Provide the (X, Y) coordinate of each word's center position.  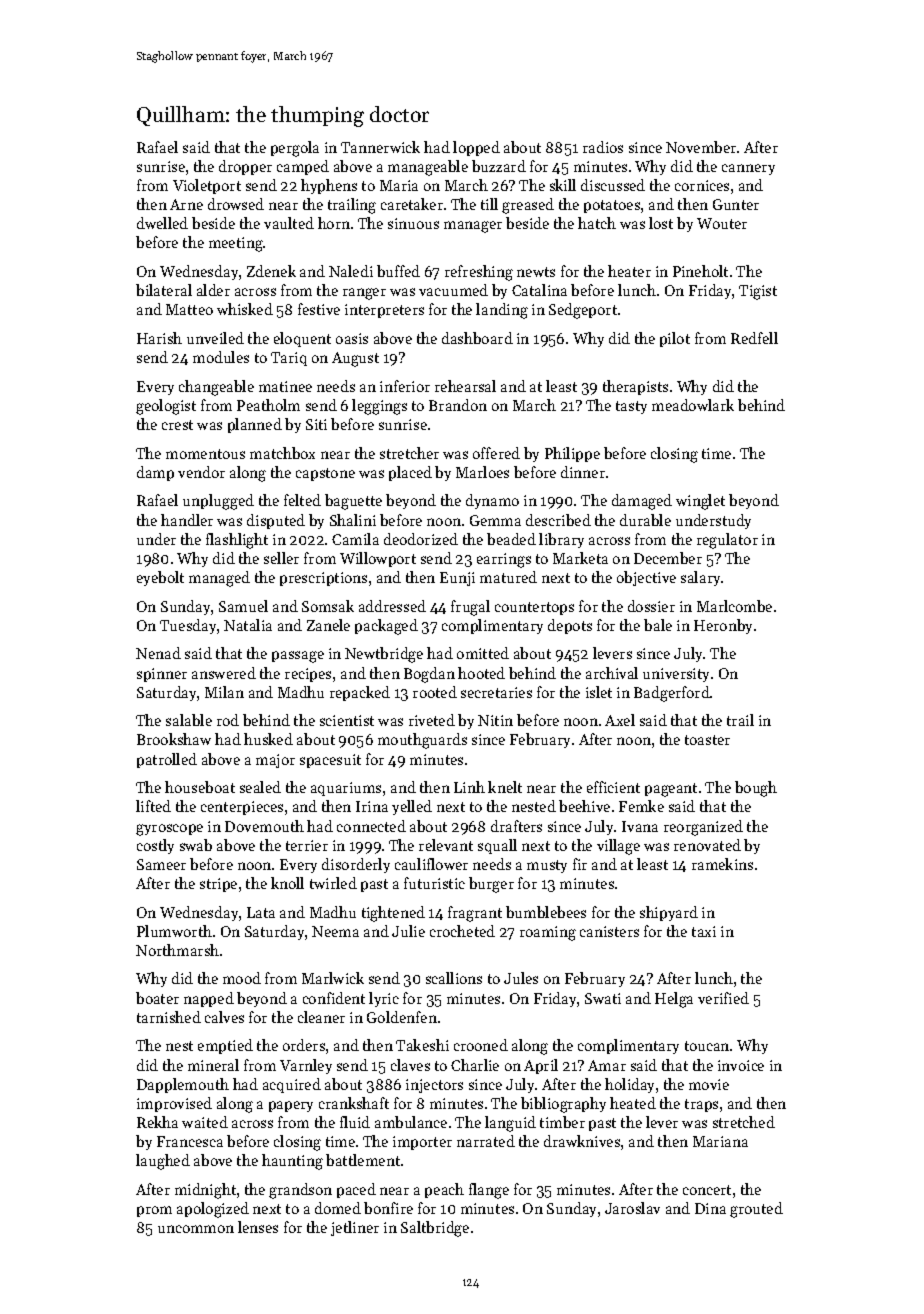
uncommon (196, 1229)
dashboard (477, 338)
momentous (205, 454)
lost (661, 223)
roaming (548, 933)
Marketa (580, 558)
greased (528, 206)
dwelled (162, 223)
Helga (674, 1000)
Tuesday (188, 626)
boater (157, 998)
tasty (631, 407)
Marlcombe (734, 606)
